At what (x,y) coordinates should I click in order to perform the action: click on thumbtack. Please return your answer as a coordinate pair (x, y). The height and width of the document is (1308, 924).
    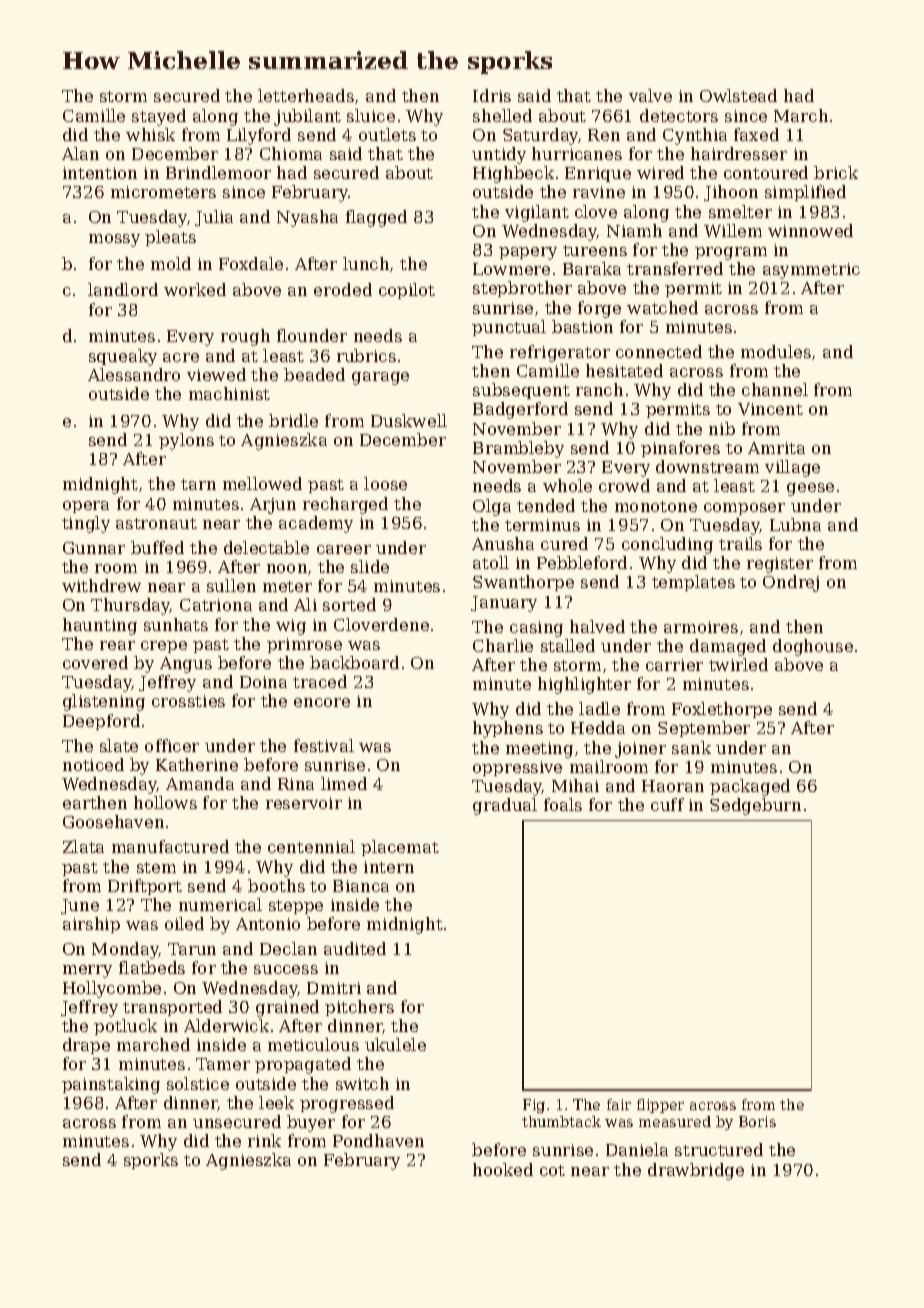
    Looking at the image, I should click on (561, 1121).
